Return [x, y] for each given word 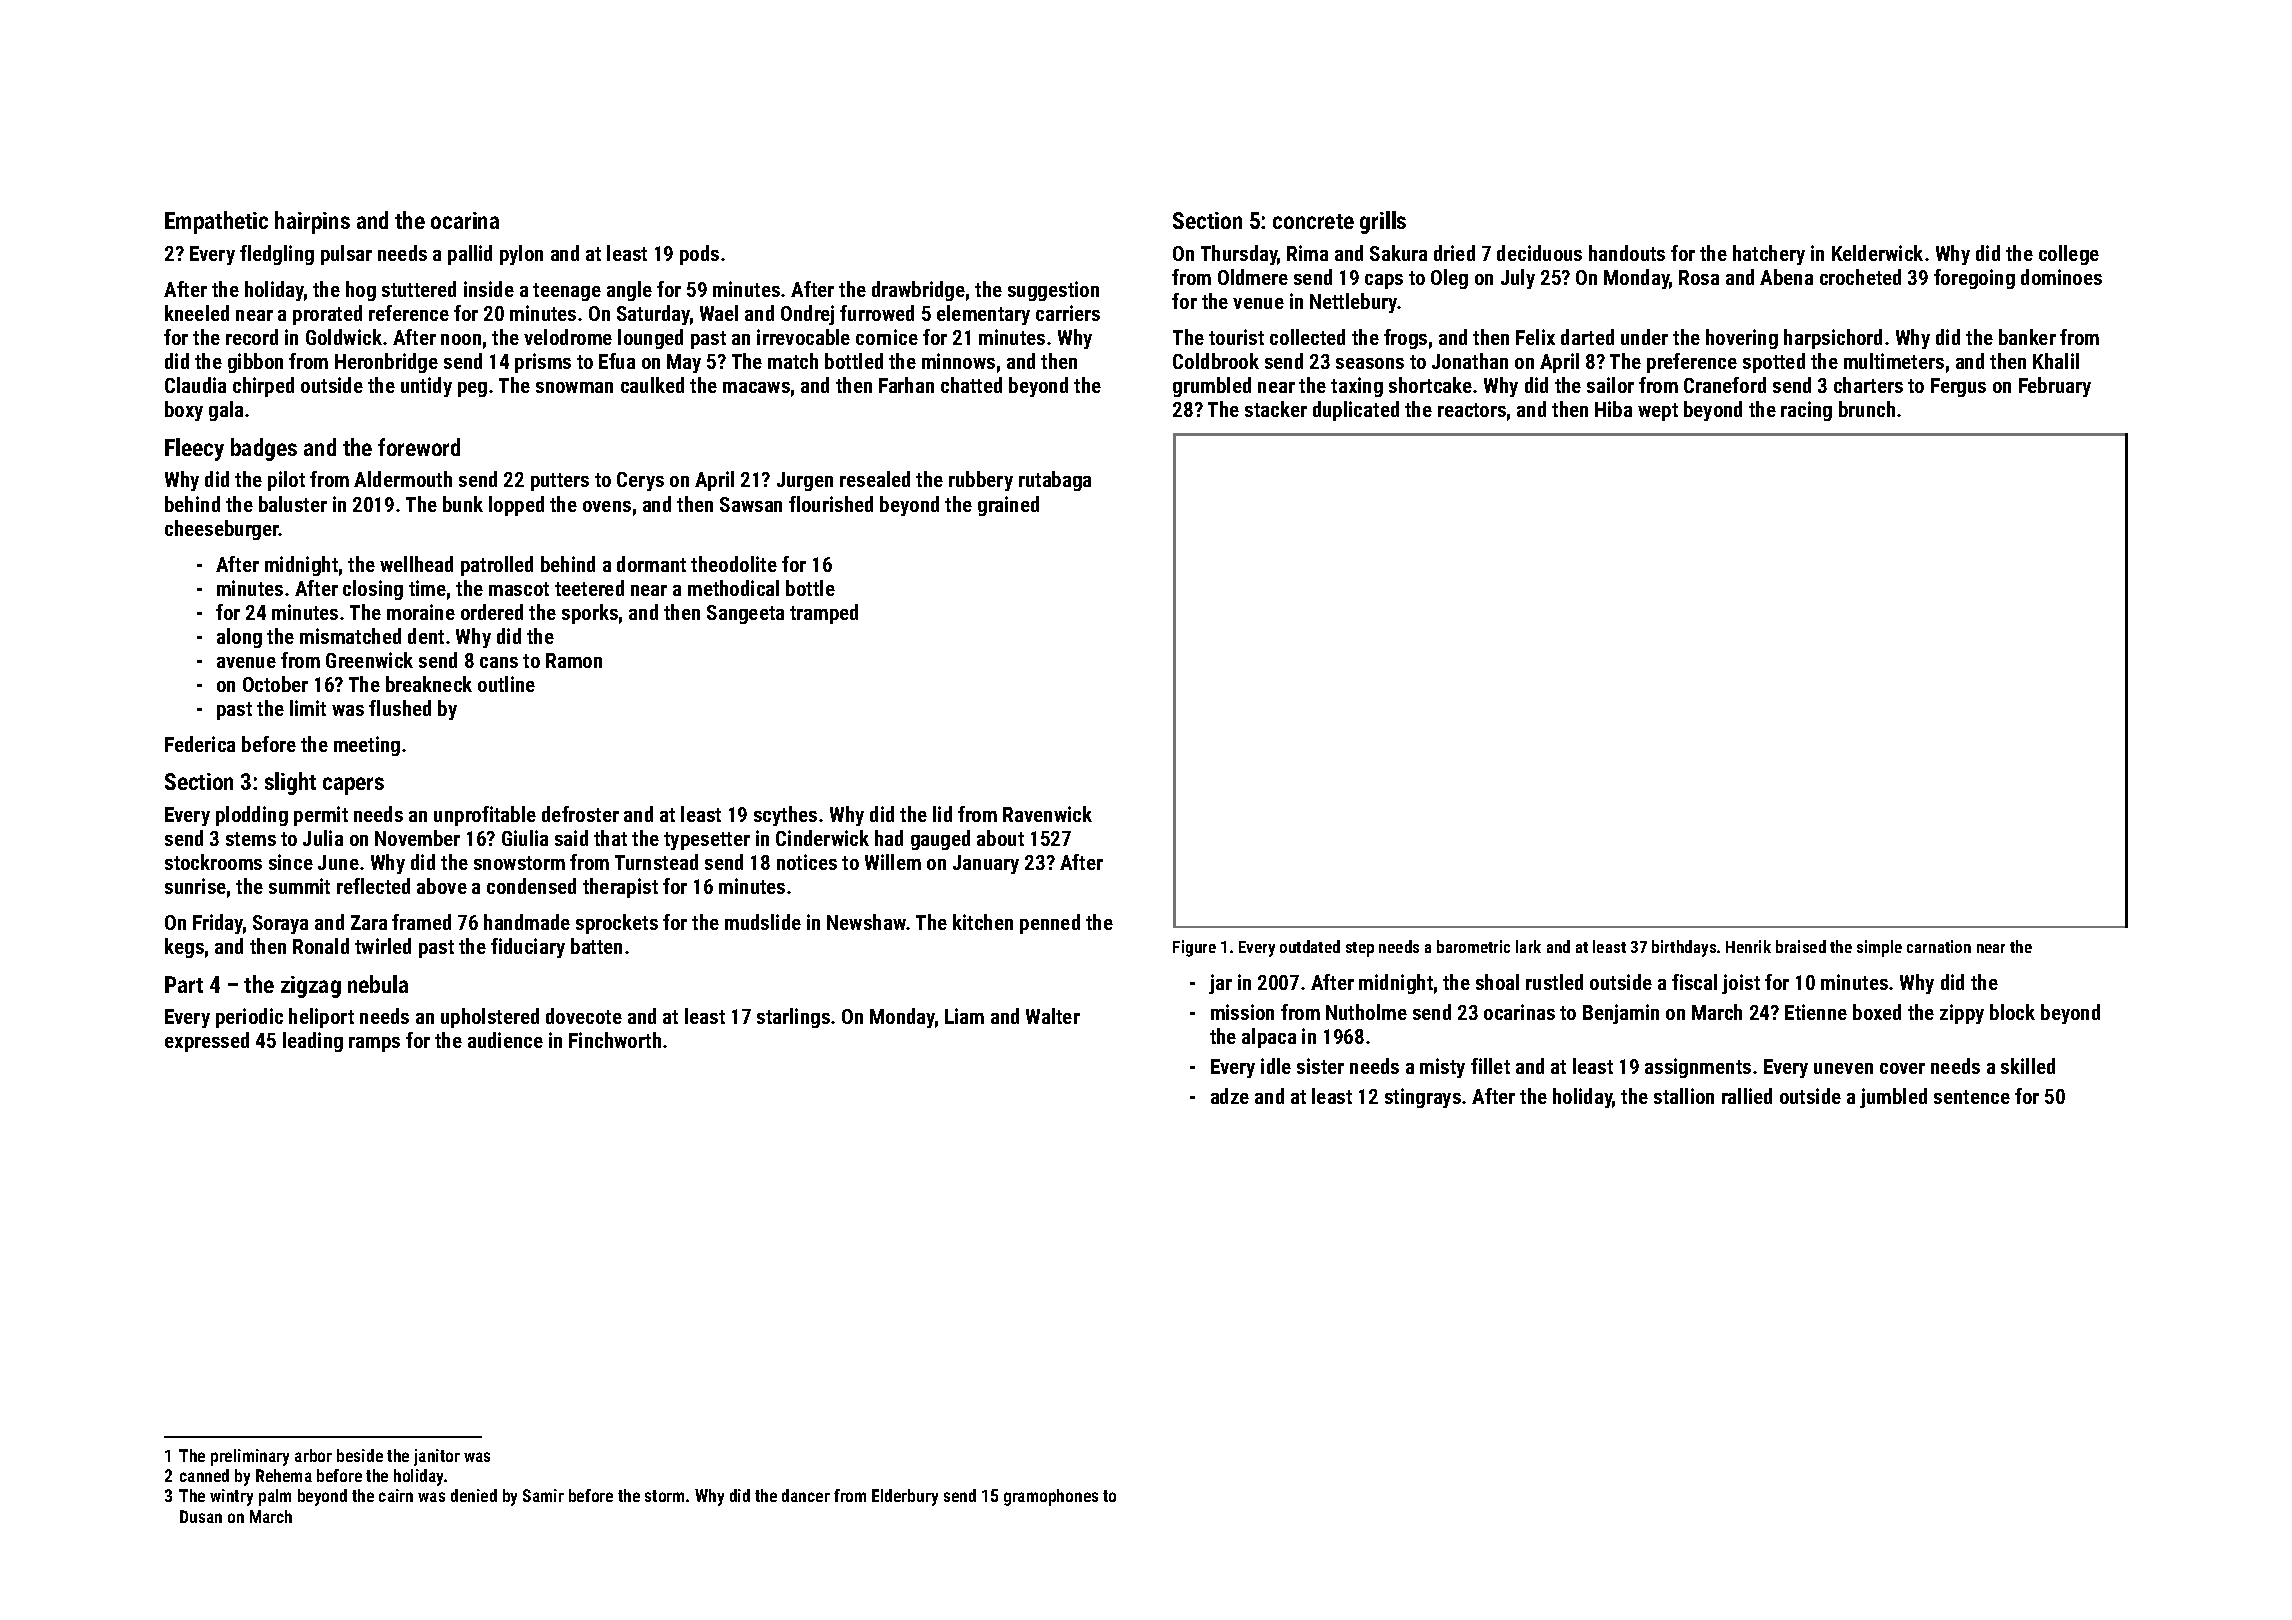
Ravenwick [1047, 814]
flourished [831, 504]
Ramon [574, 660]
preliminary [250, 1457]
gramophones [1051, 1497]
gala [226, 411]
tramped [824, 614]
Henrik [1748, 946]
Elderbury [905, 1497]
